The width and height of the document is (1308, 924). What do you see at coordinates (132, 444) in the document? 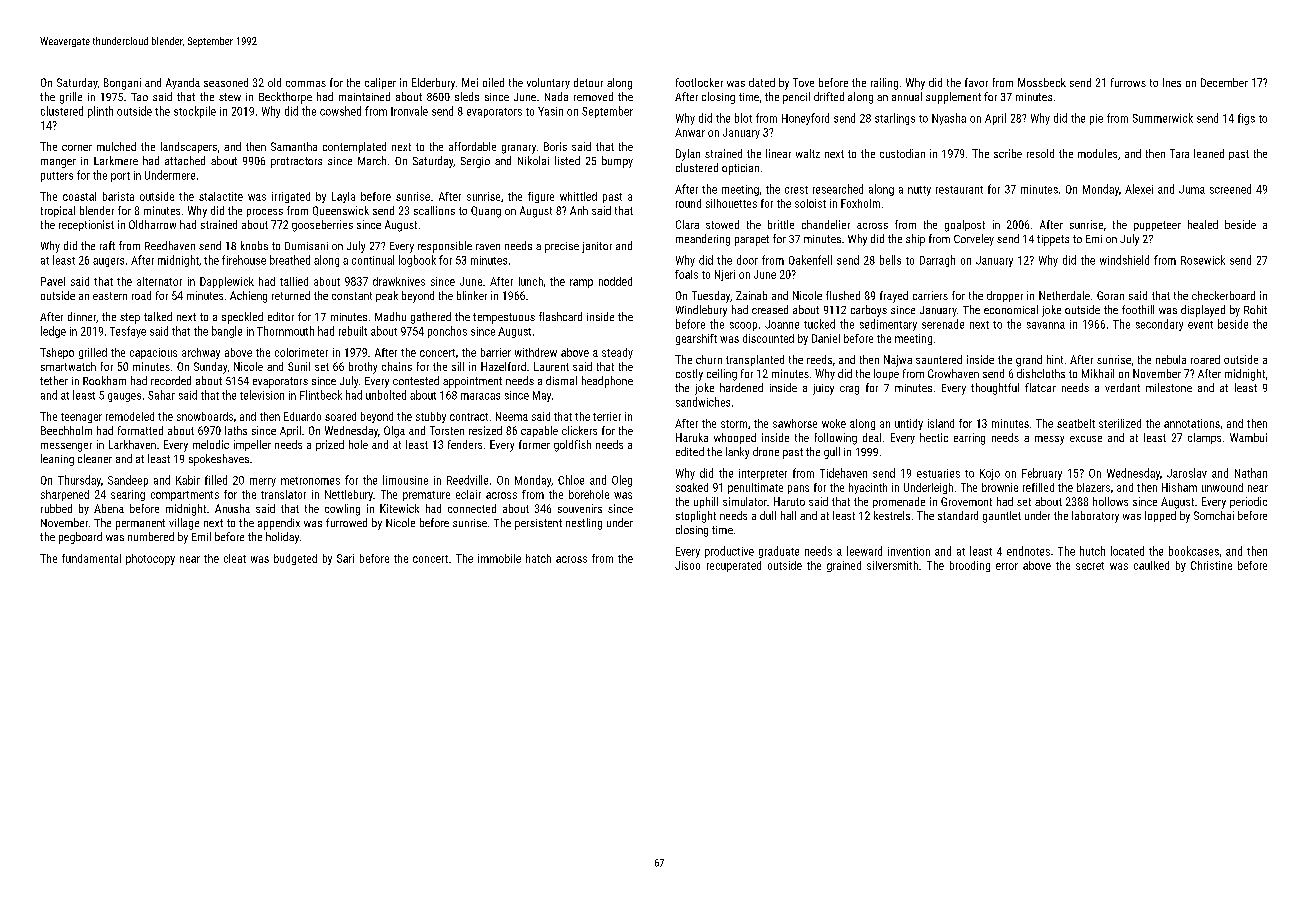
I see `Larkhaven` at bounding box center [132, 444].
